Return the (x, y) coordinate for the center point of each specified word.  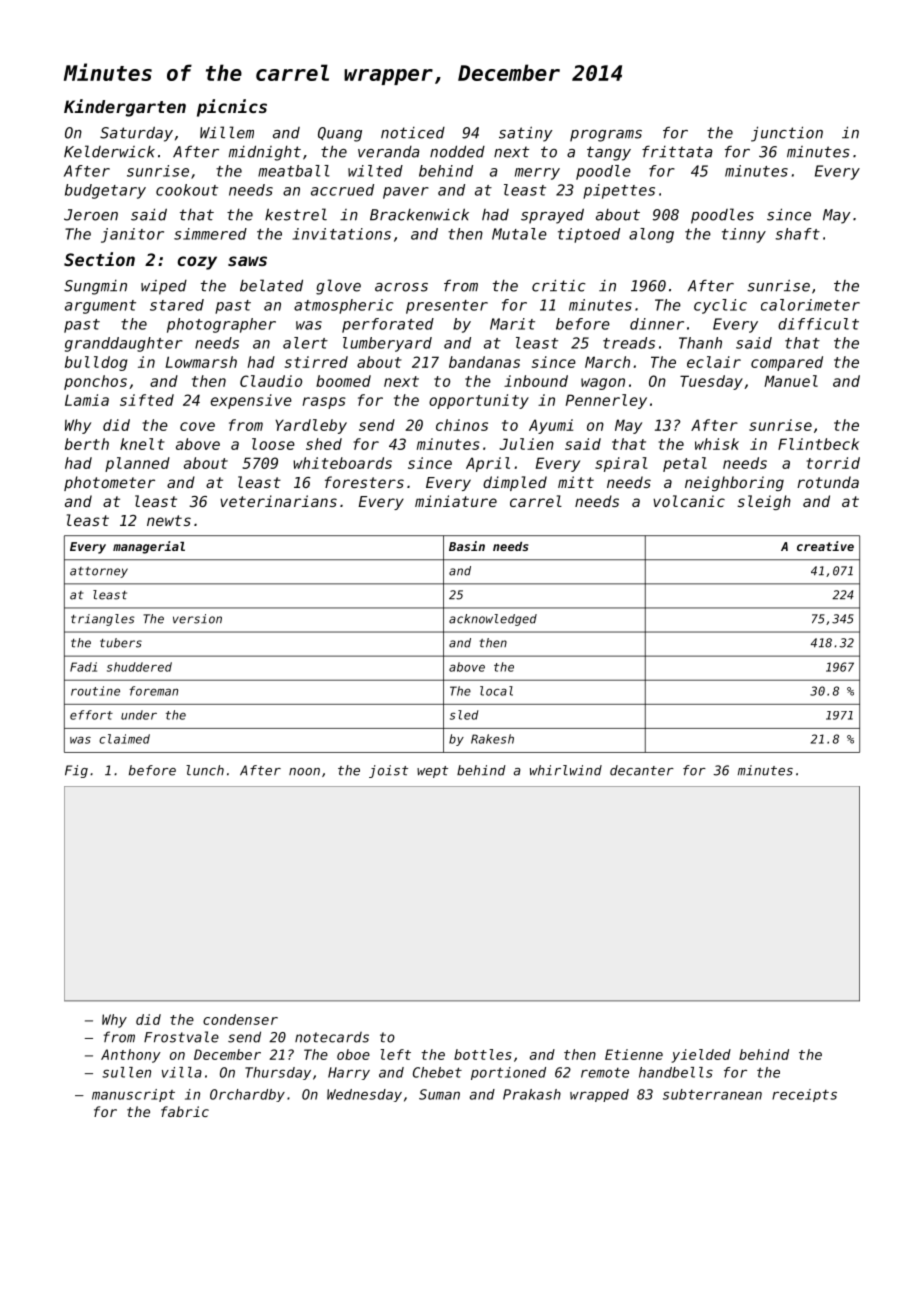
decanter (642, 770)
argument (100, 307)
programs (606, 136)
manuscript (133, 1095)
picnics (232, 108)
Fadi (83, 667)
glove (338, 287)
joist (388, 771)
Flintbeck (818, 444)
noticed (413, 133)
